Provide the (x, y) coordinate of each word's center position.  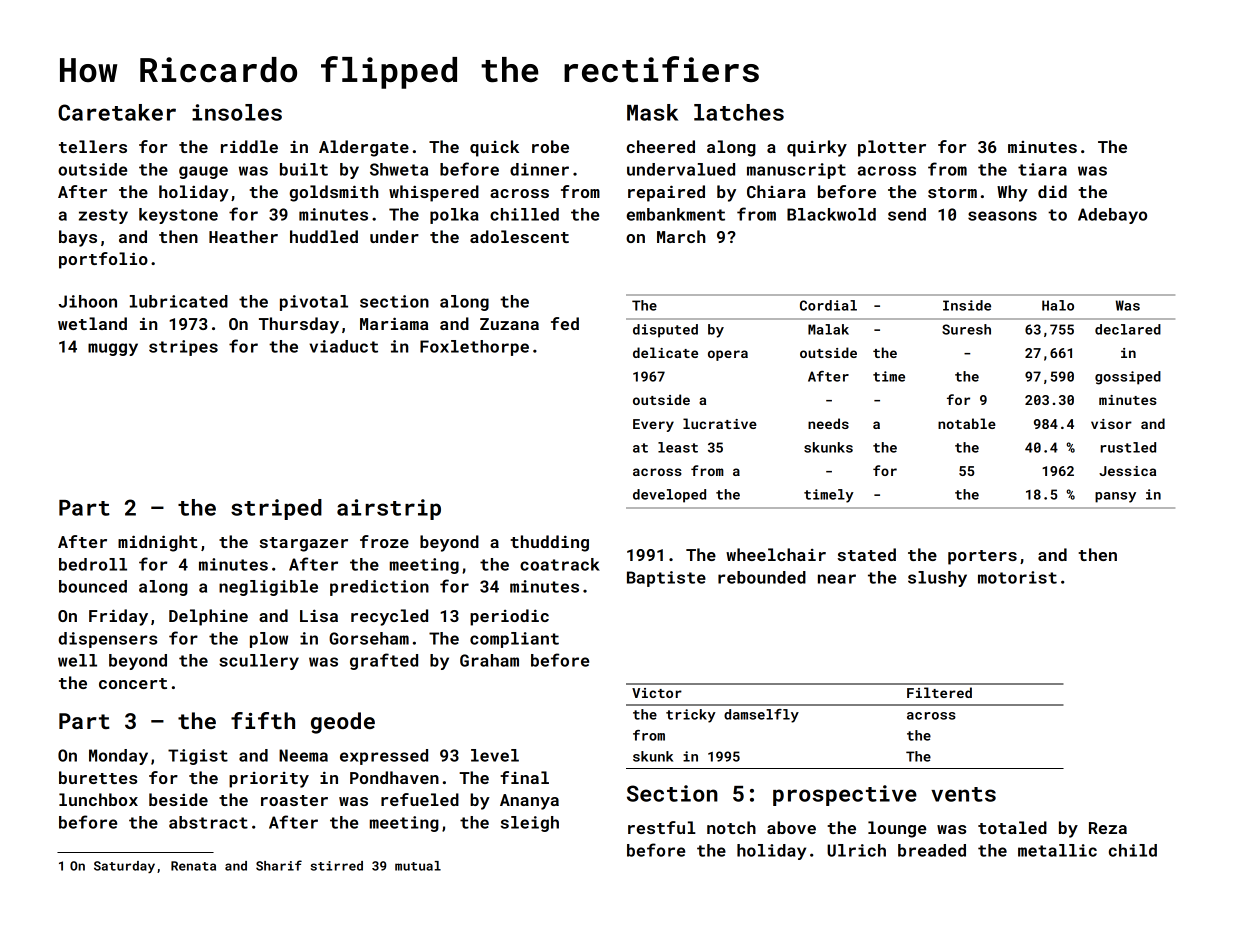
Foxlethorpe (474, 348)
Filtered (939, 692)
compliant (514, 640)
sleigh (530, 824)
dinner (539, 169)
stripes (183, 348)
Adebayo (1112, 216)
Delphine (208, 617)
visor (1111, 424)
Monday (118, 757)
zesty (103, 216)
